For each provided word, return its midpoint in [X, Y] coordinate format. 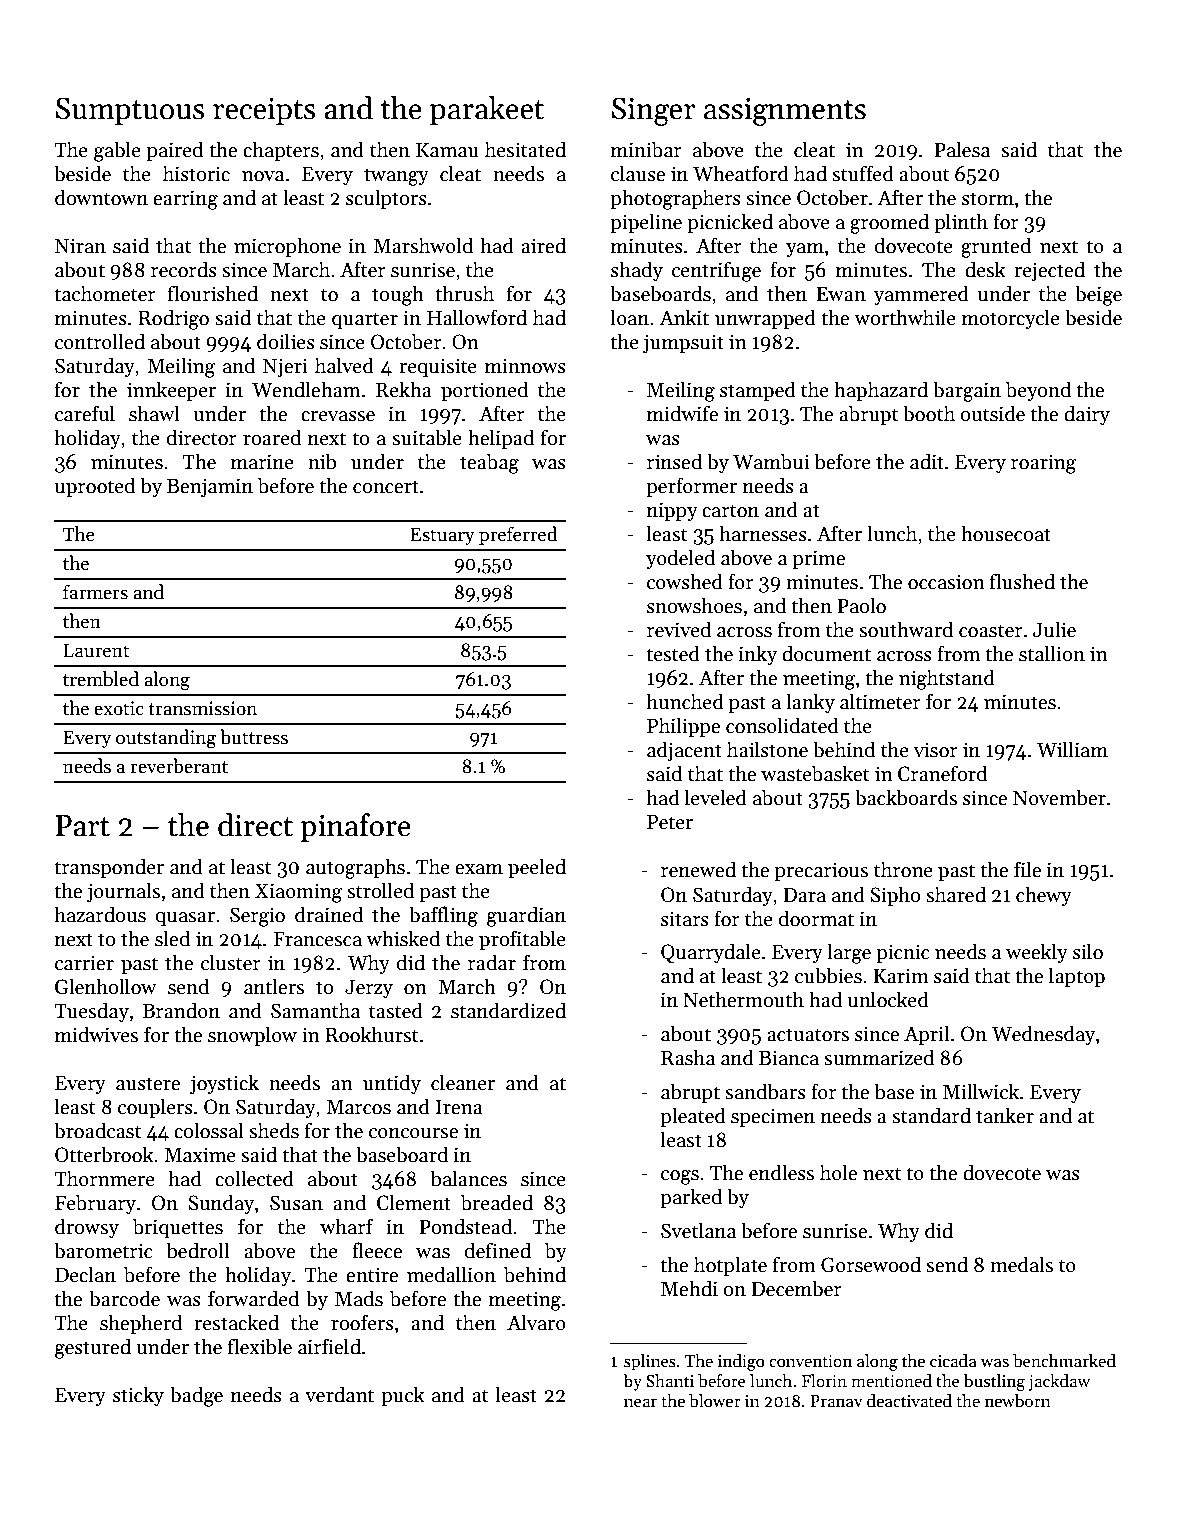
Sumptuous [130, 111]
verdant [339, 1394]
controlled [100, 341]
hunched [685, 701]
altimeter [880, 701]
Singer [654, 111]
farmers [95, 592]
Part [83, 826]
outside [992, 413]
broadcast [98, 1130]
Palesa [962, 149]
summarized [879, 1057]
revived [679, 629]
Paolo [861, 605]
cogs [680, 1177]
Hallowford [477, 317]
